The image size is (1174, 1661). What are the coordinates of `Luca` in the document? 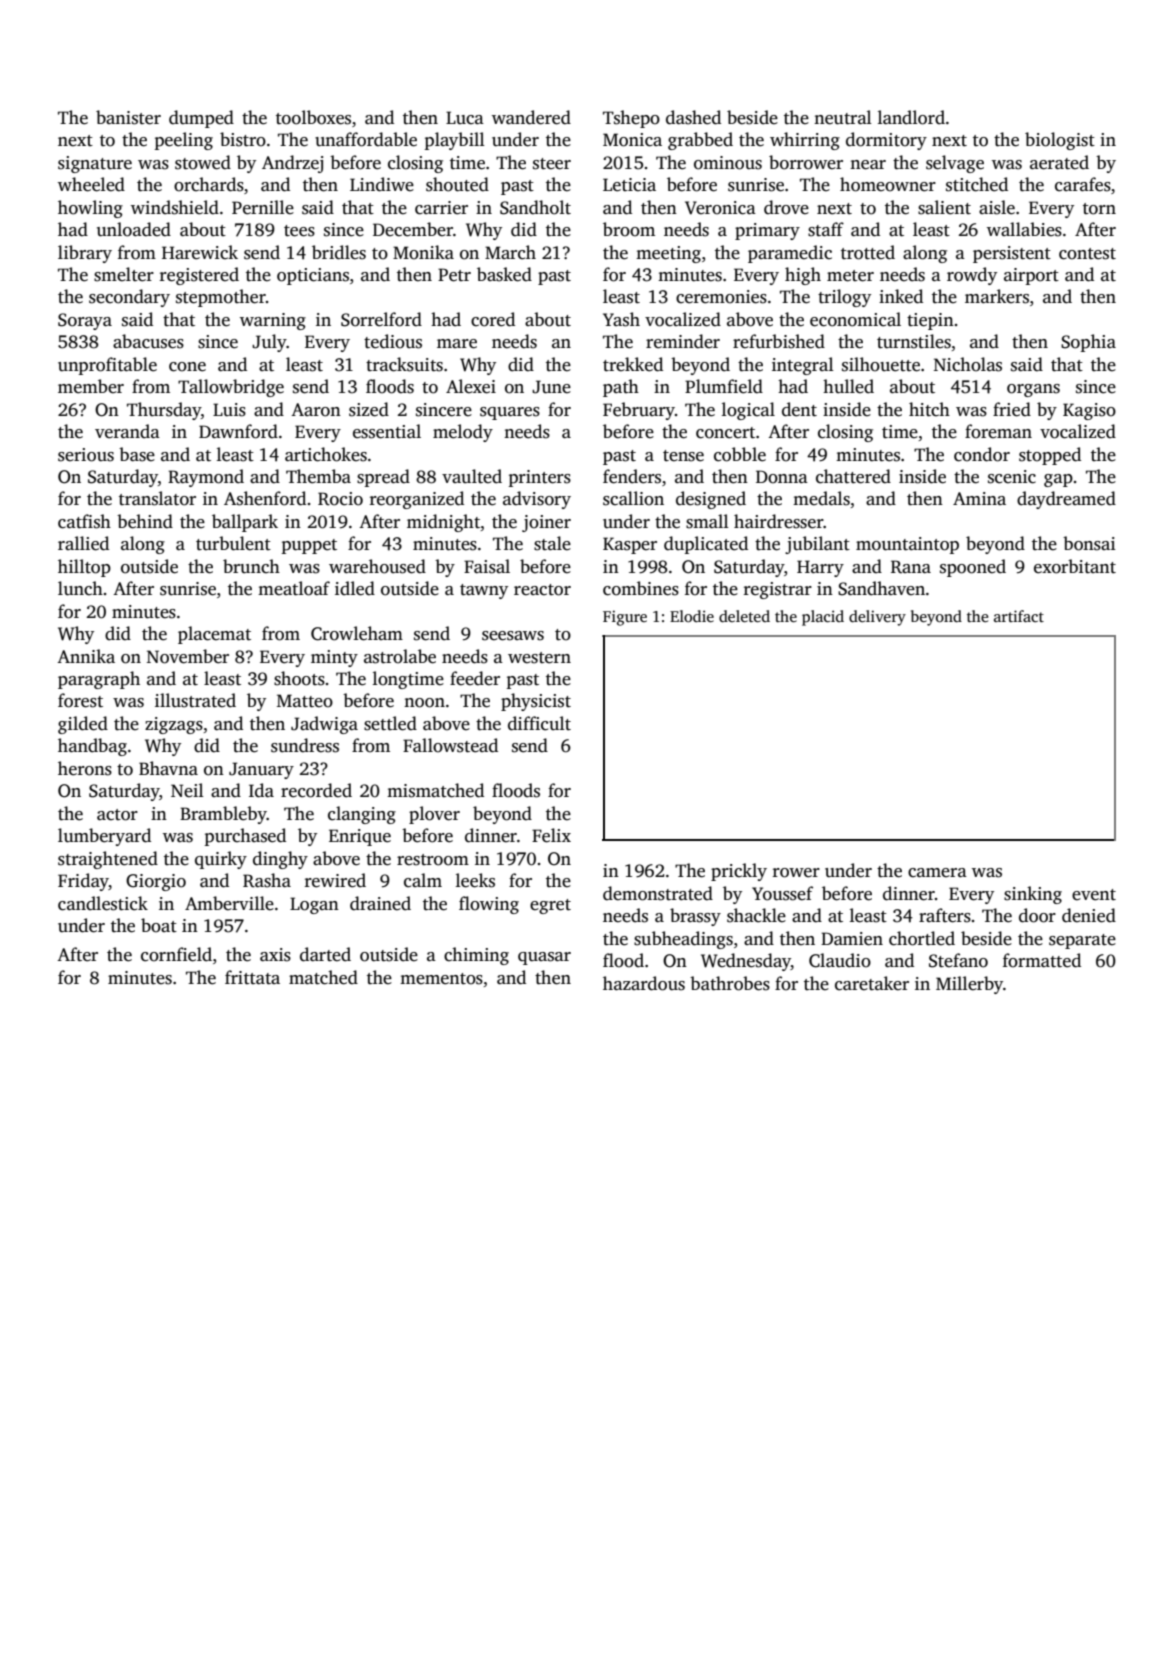 It's located at (465, 118).
